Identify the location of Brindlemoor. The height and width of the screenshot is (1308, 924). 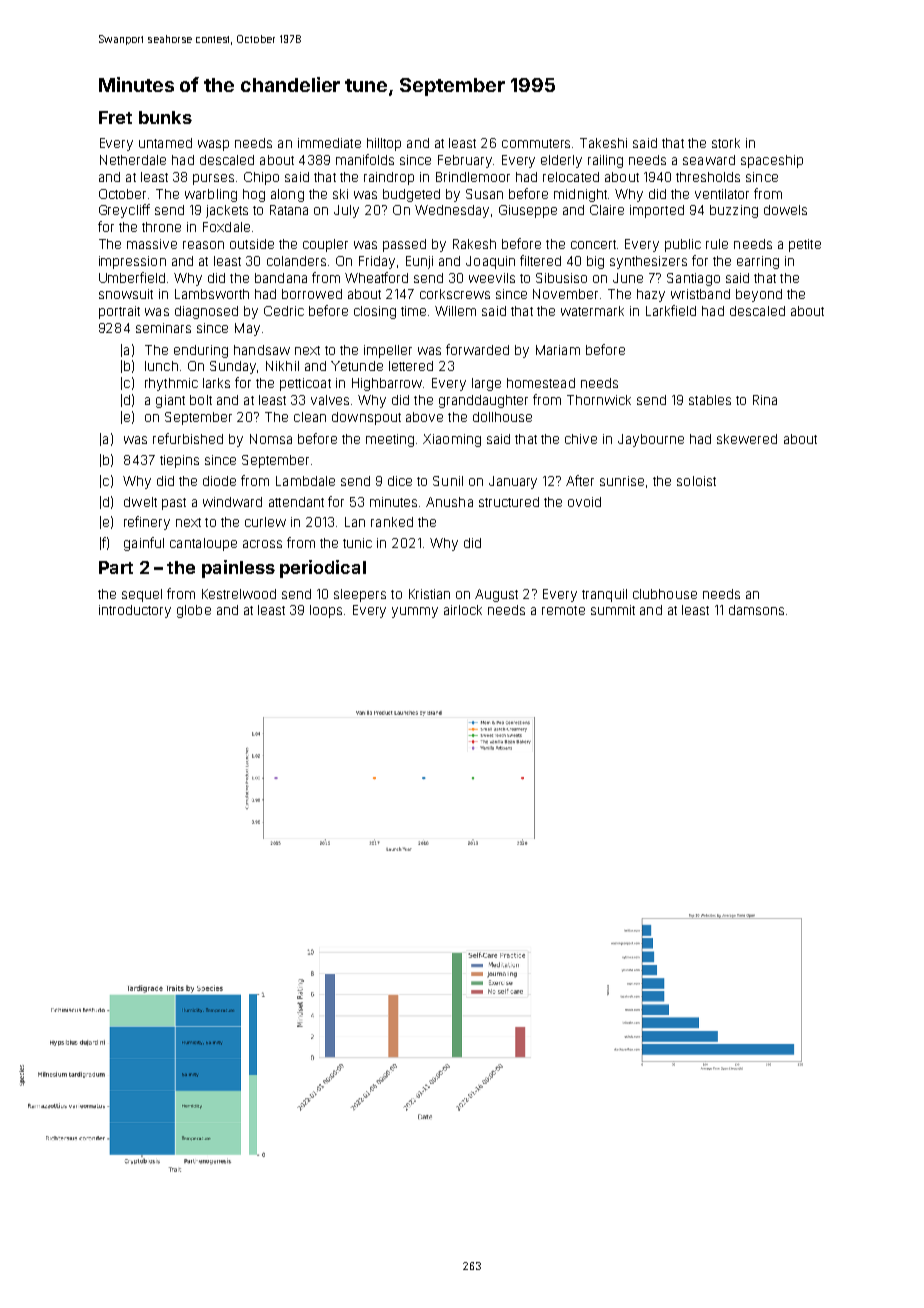
(473, 177).
